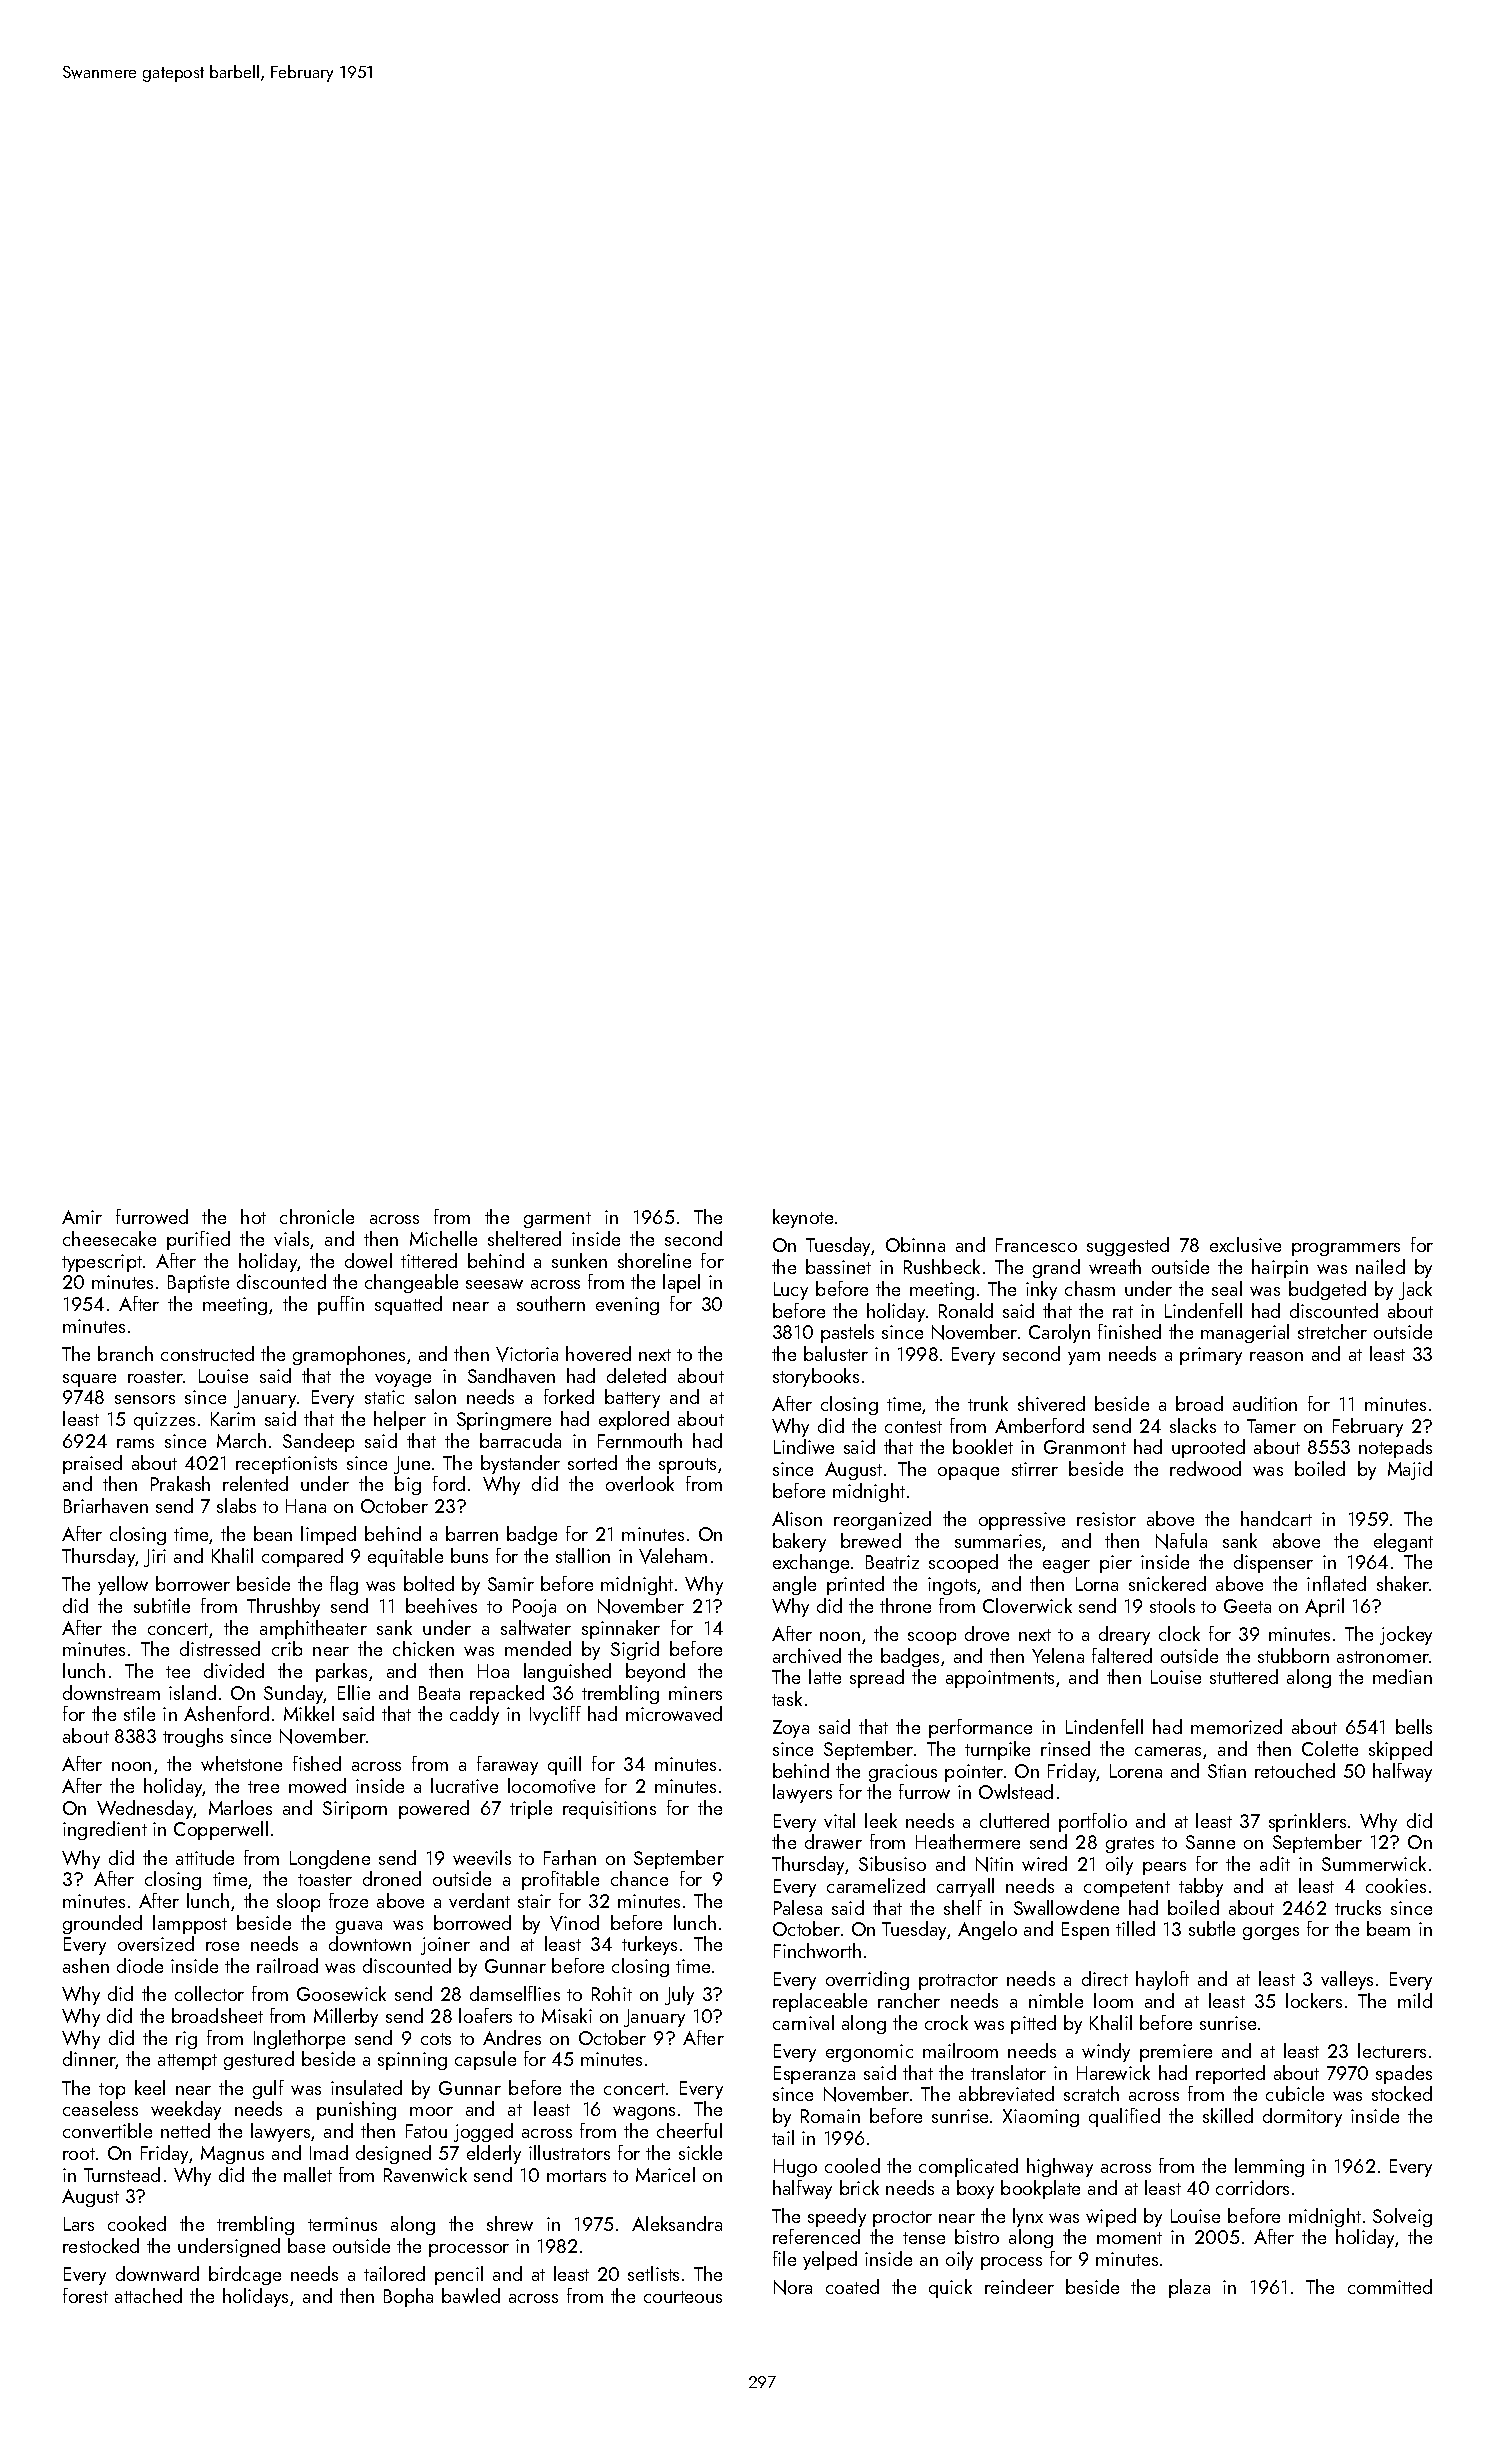  I want to click on Finchworth, so click(817, 1950).
